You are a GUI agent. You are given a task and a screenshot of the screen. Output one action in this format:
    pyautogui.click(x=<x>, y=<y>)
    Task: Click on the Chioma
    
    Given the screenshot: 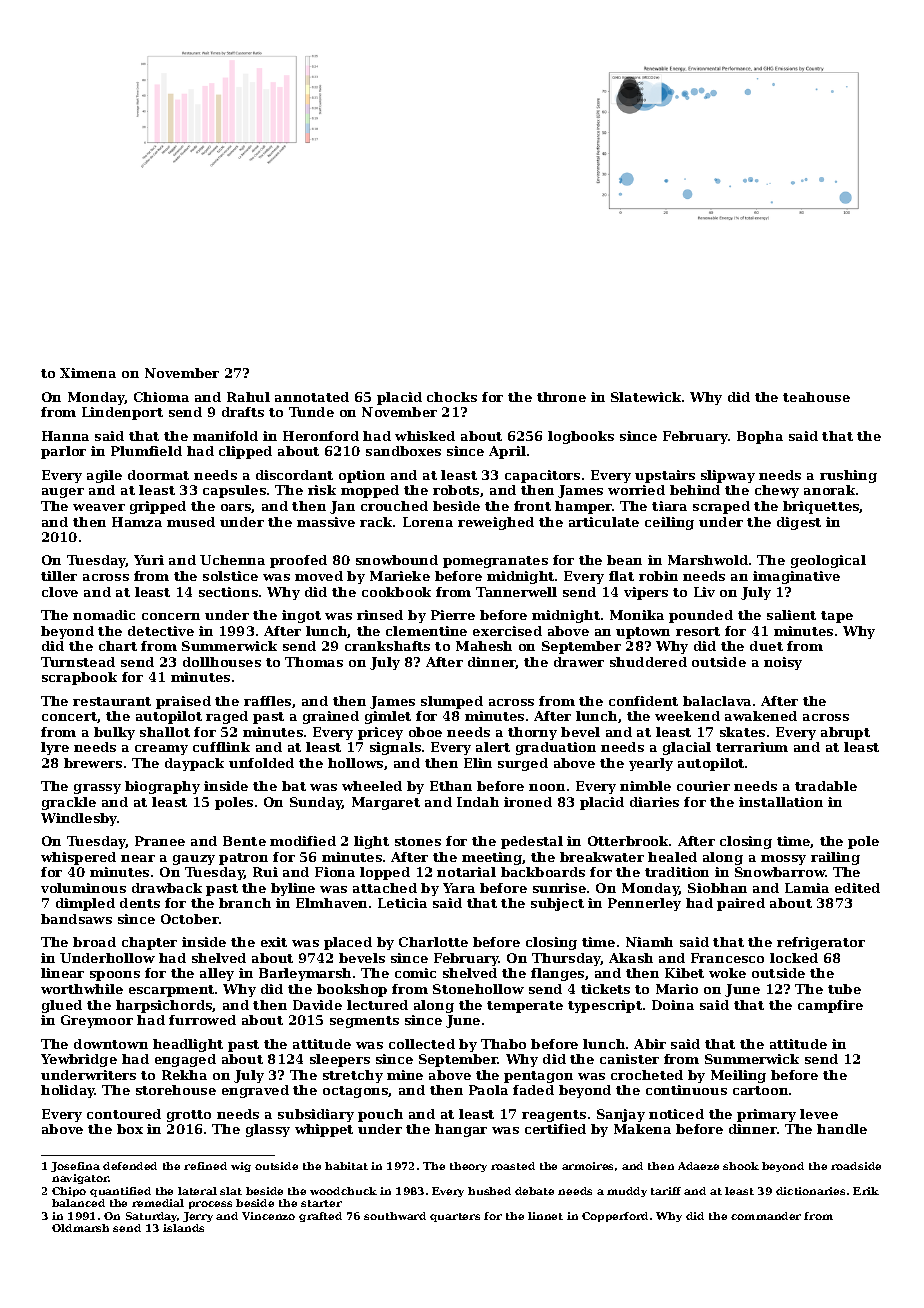 What is the action you would take?
    pyautogui.click(x=161, y=397)
